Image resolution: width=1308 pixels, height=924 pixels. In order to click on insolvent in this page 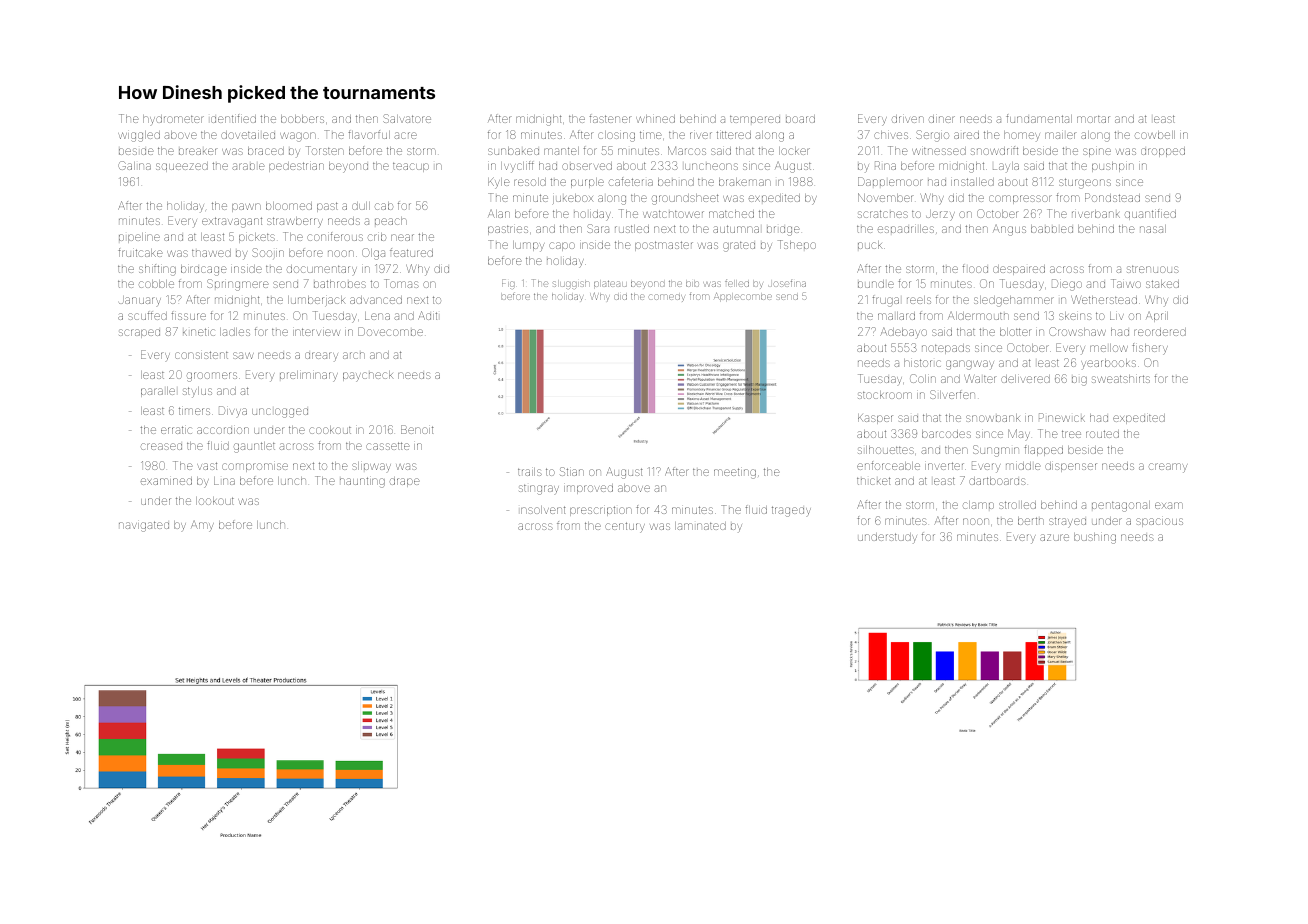, I will do `click(543, 510)`.
